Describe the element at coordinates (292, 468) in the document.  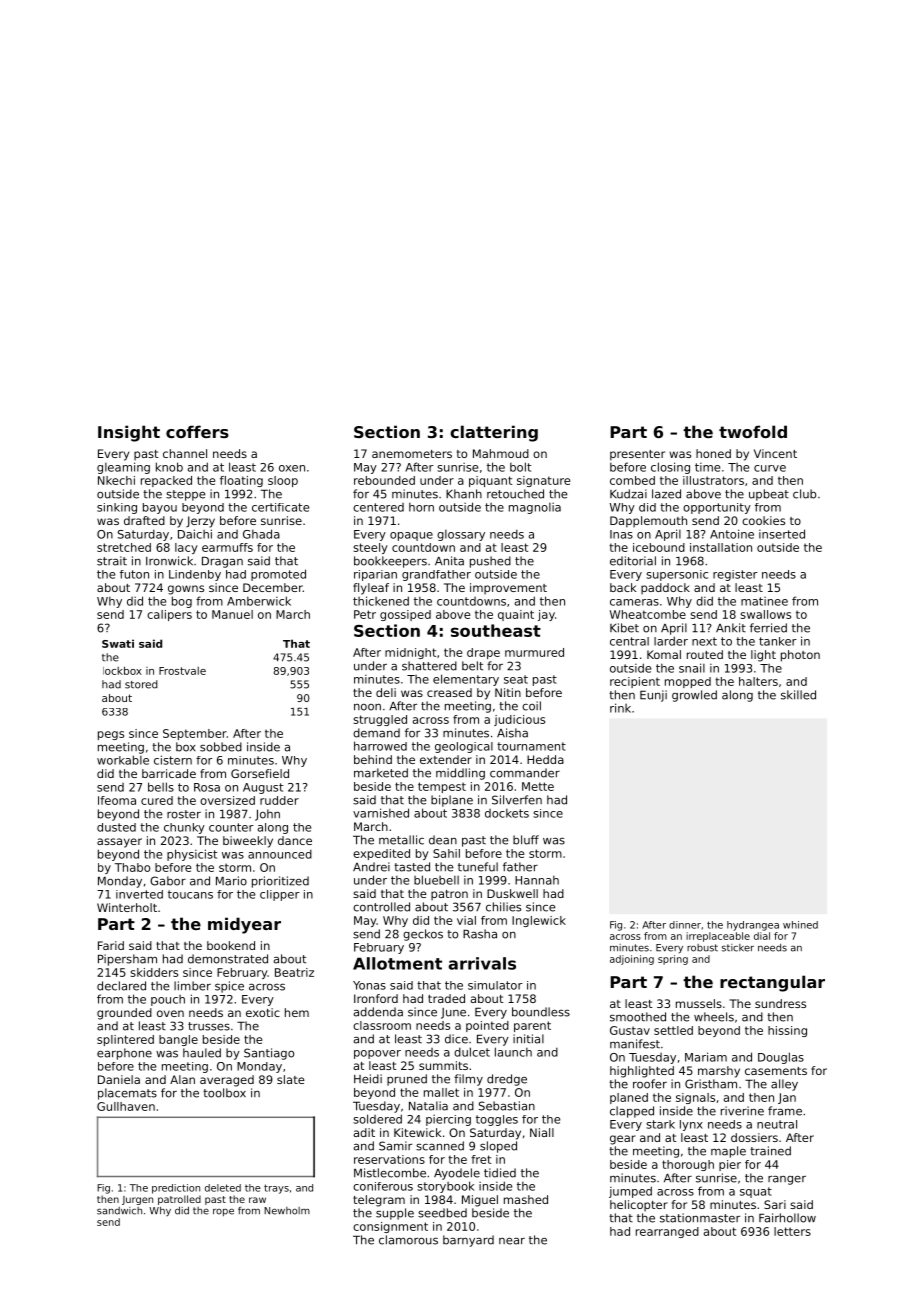
I see `oxen` at that location.
